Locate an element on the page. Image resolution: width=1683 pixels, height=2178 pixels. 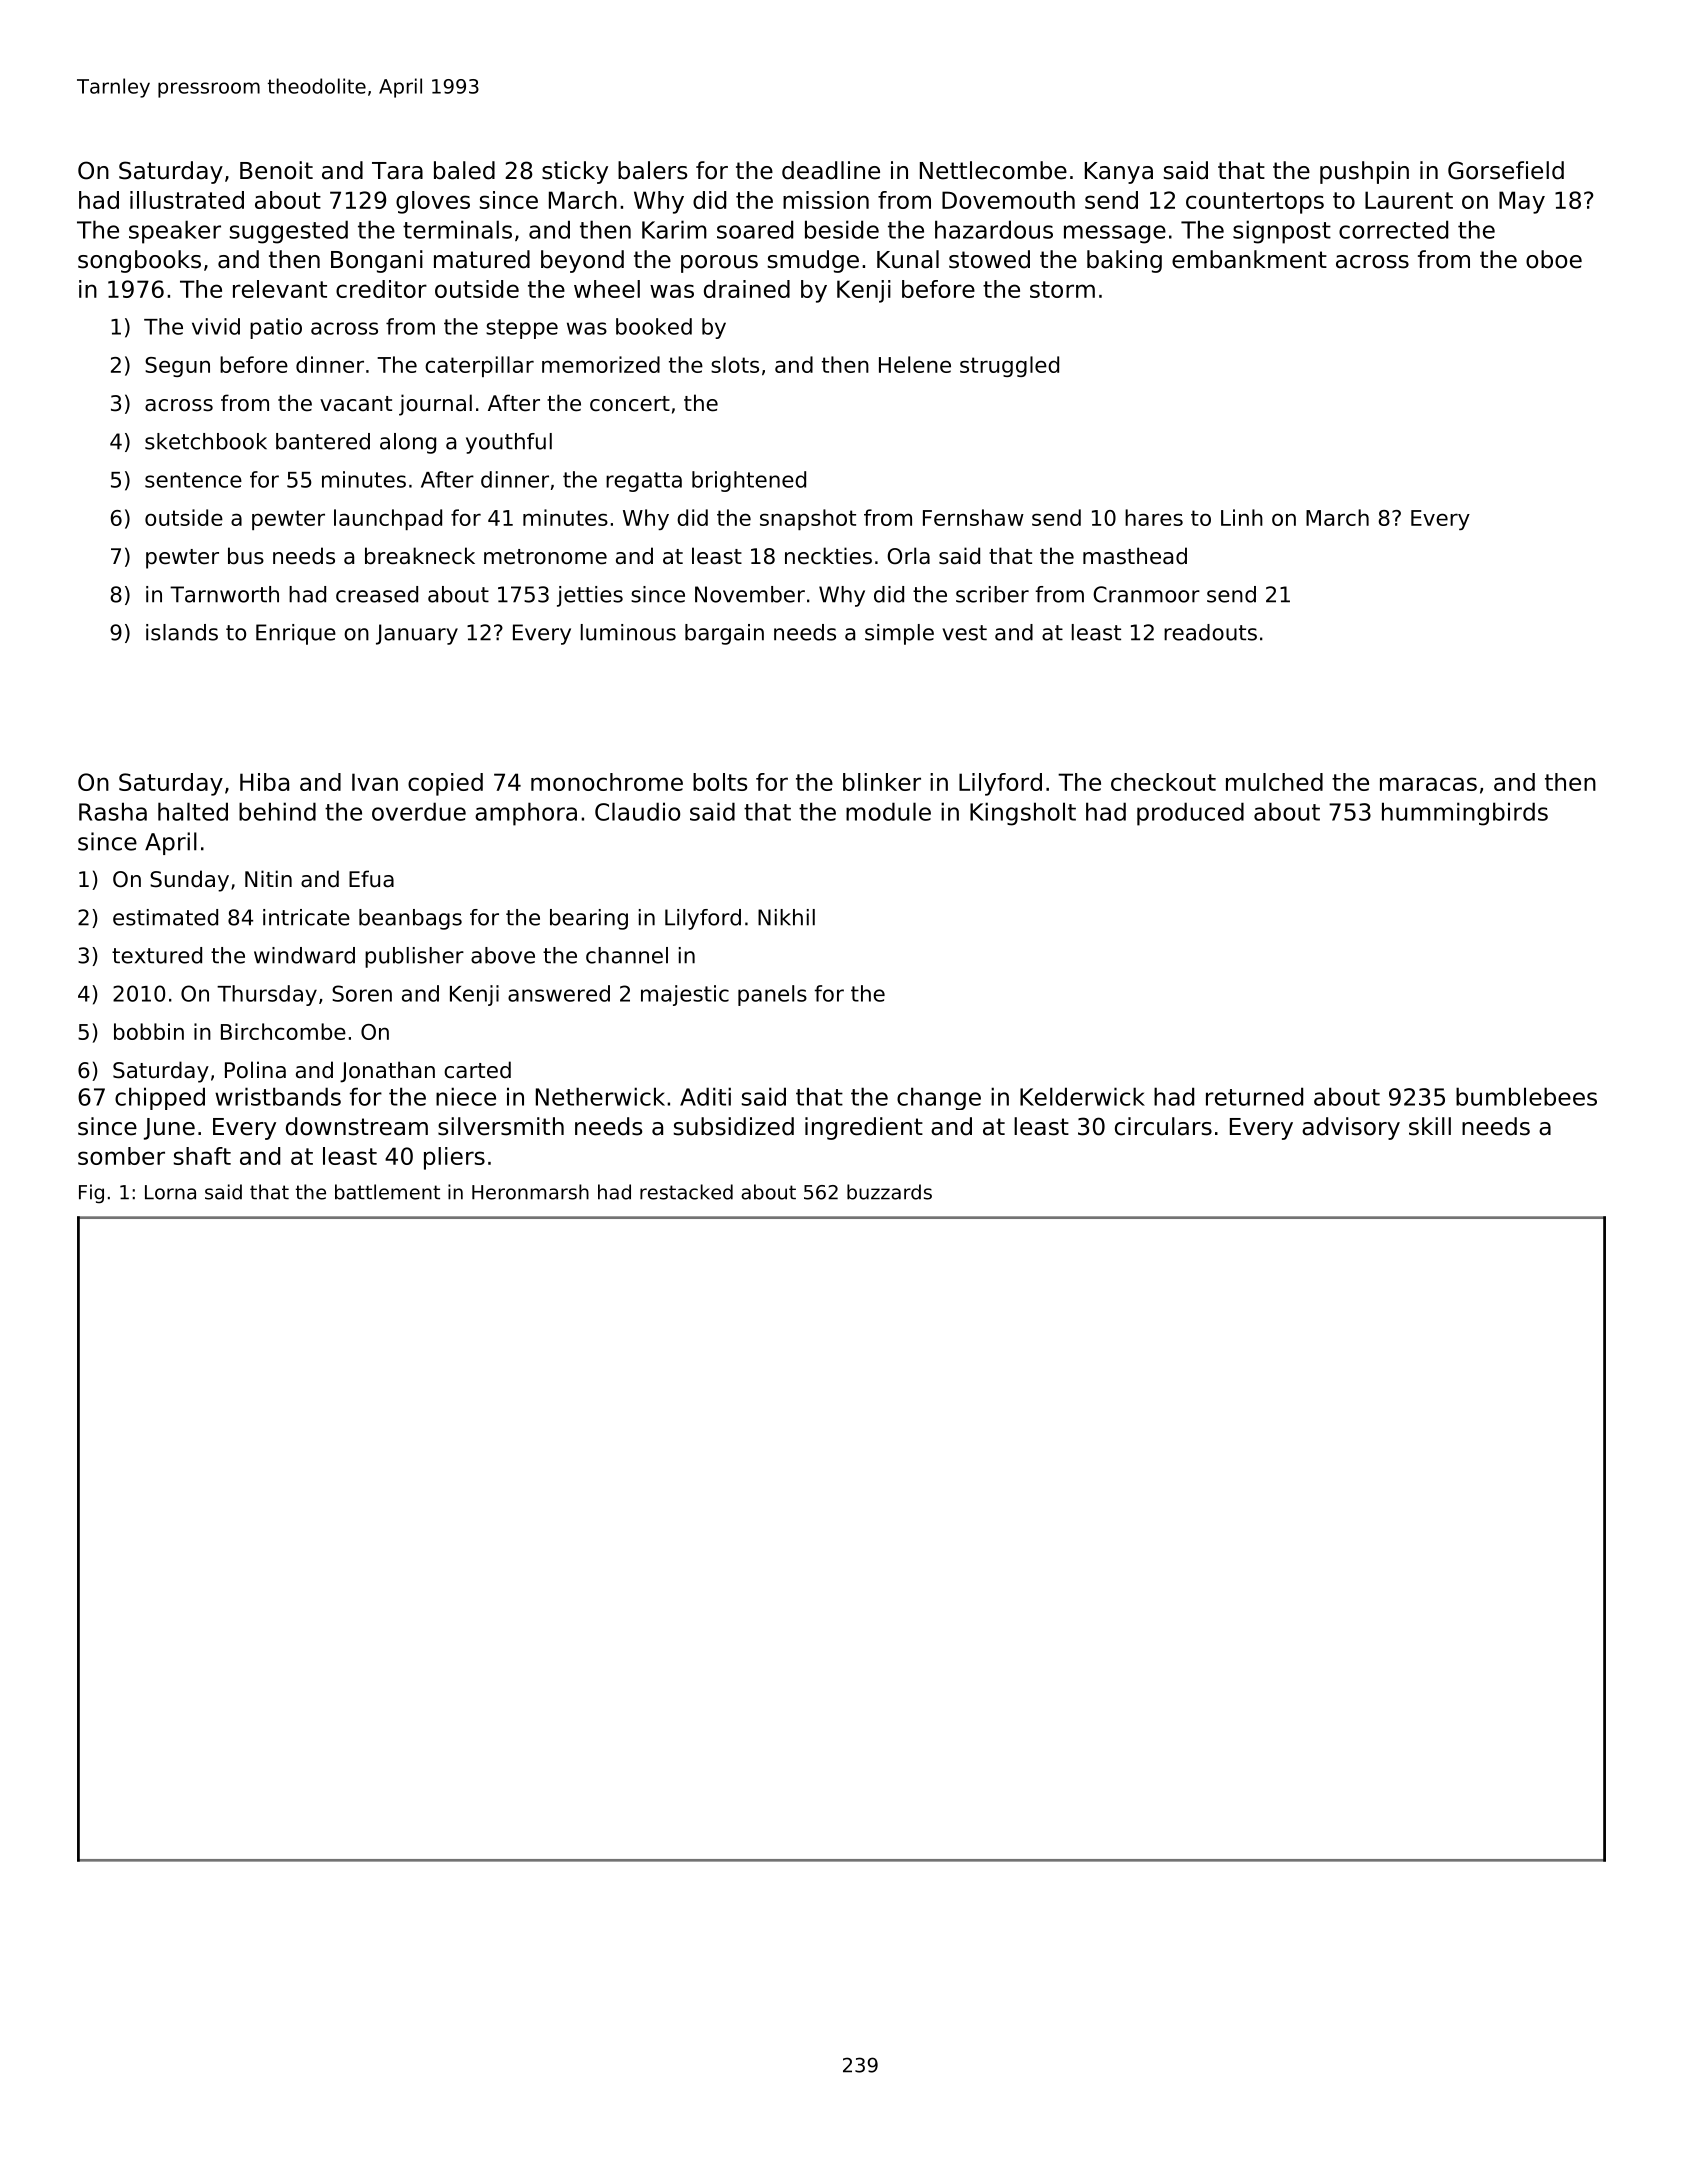
launchpad is located at coordinates (388, 519).
